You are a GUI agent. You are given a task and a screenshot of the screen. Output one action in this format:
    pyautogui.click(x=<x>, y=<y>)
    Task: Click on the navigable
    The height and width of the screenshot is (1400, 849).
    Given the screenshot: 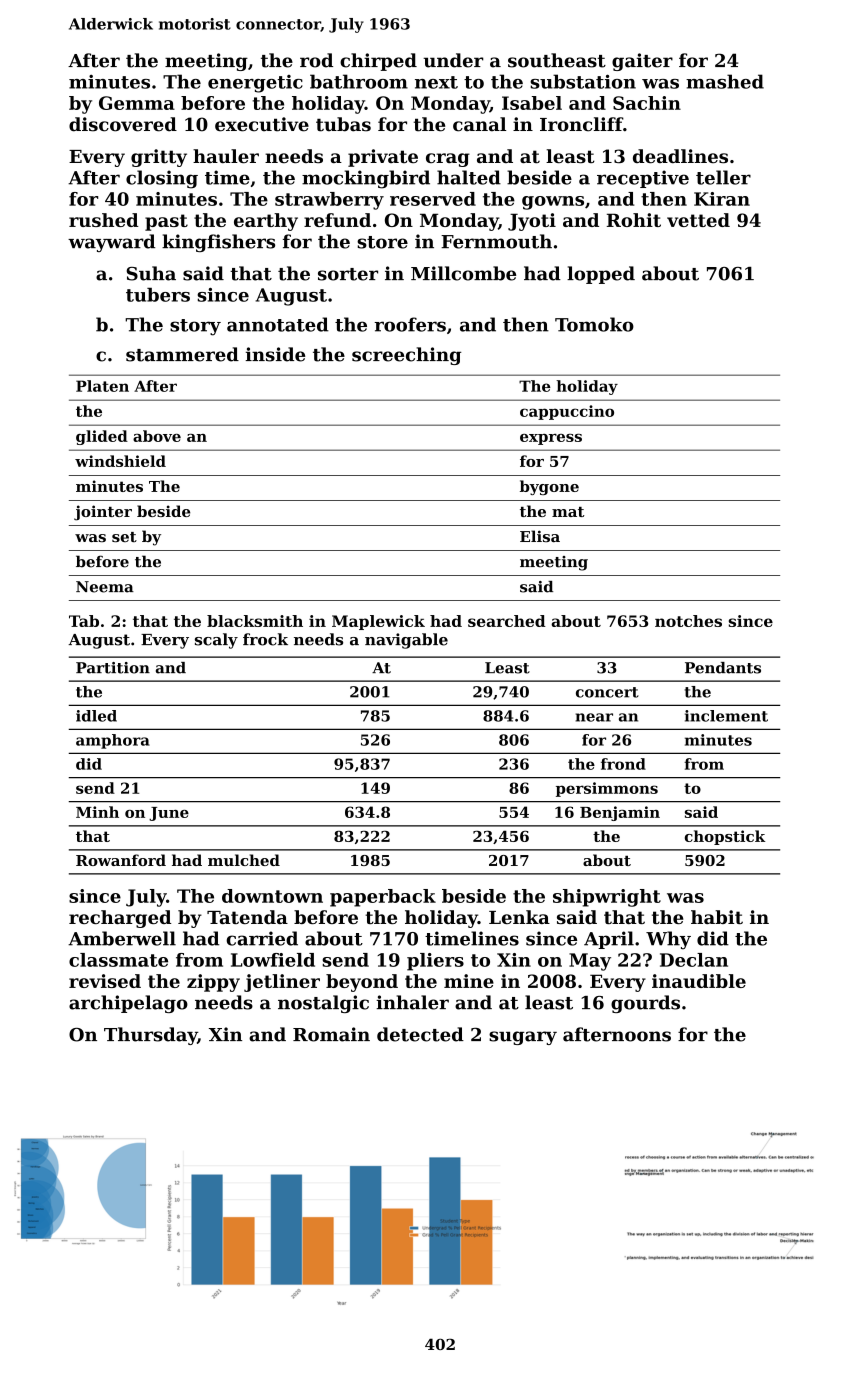 What is the action you would take?
    pyautogui.click(x=406, y=641)
